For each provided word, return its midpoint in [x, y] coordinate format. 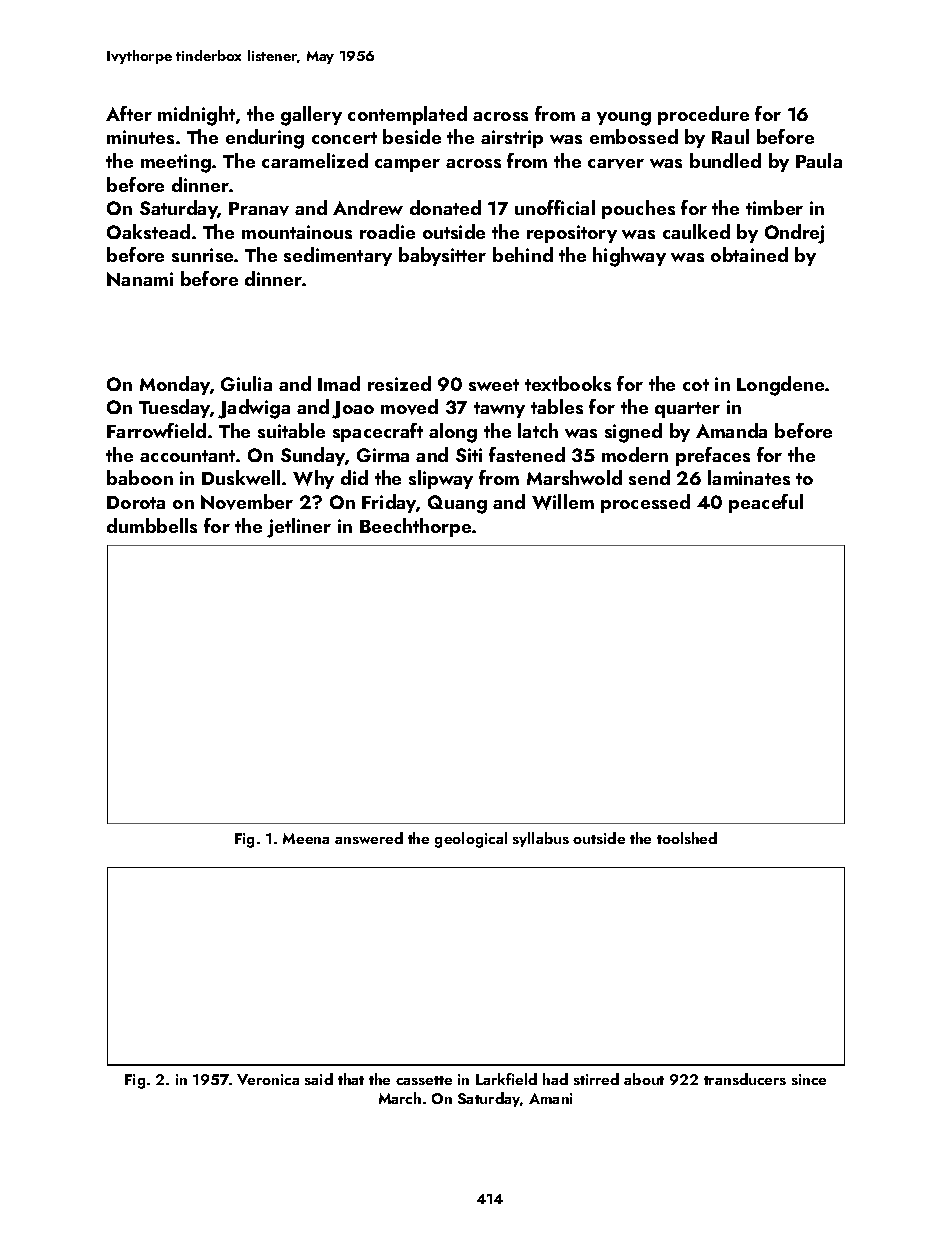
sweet [494, 385]
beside [412, 136]
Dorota [136, 502]
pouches [638, 209]
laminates [749, 477]
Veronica [268, 1079]
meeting [176, 163]
